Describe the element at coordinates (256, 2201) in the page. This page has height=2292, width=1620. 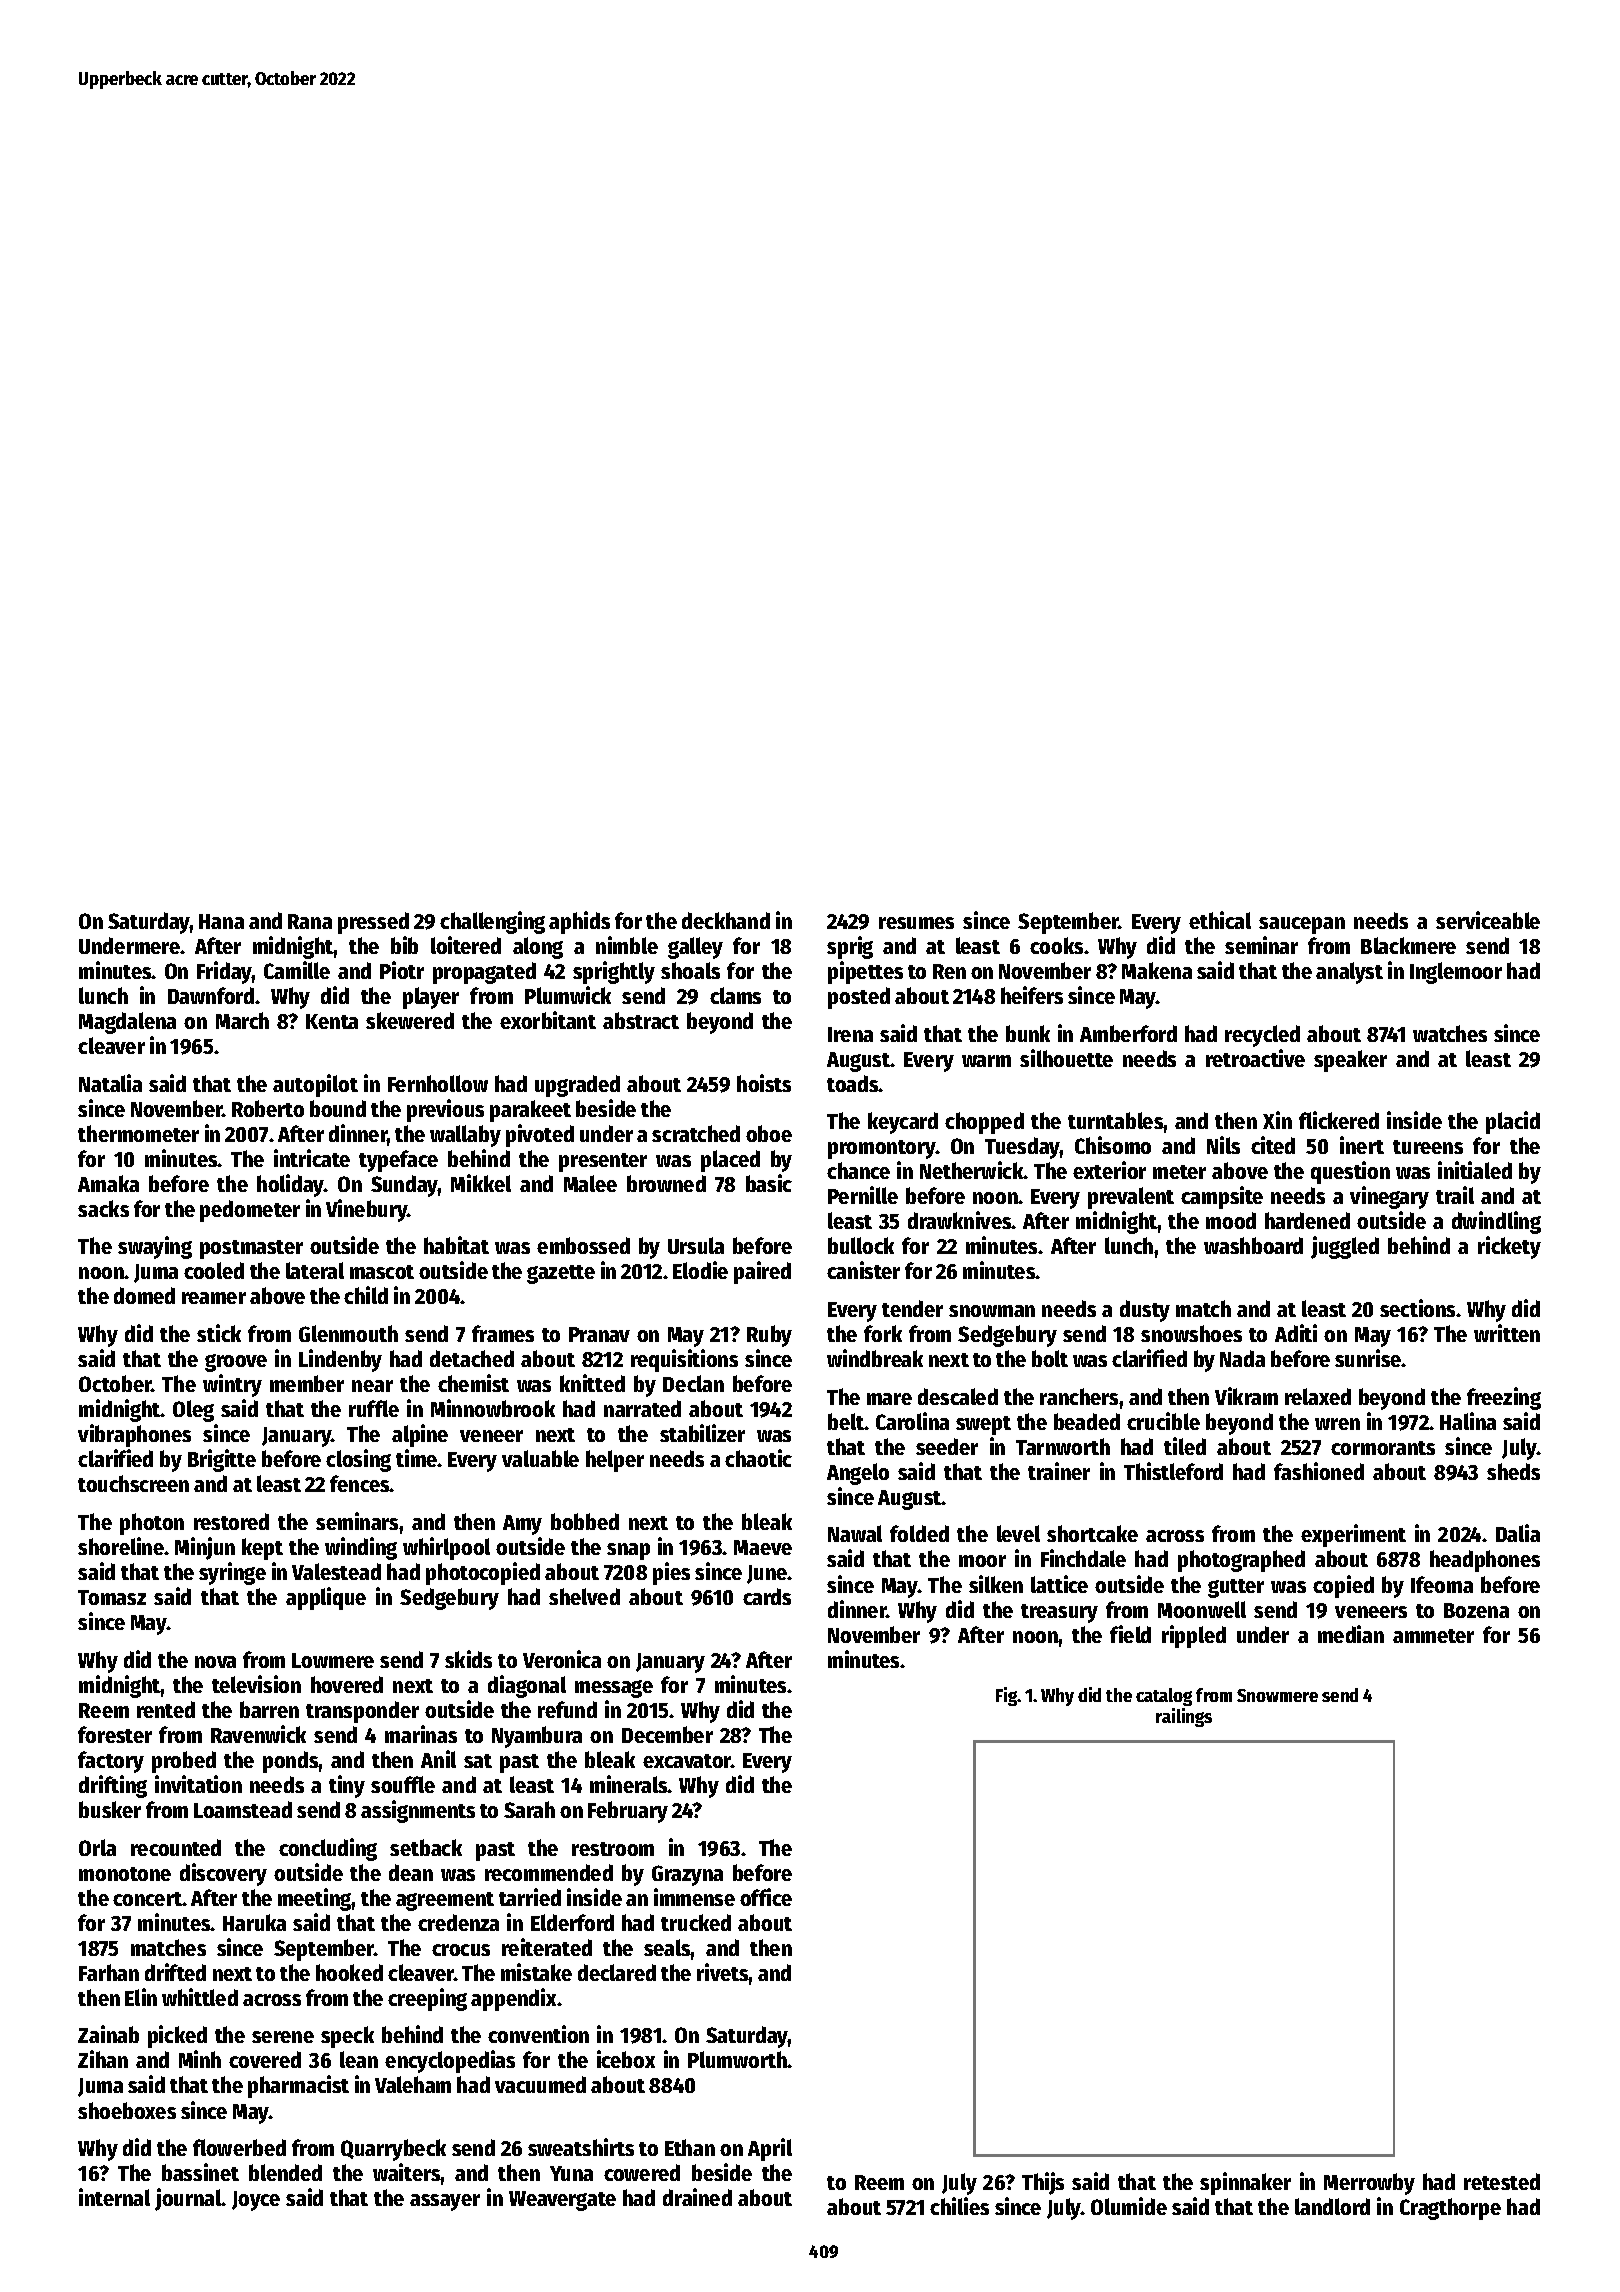
I see `Joyce` at that location.
